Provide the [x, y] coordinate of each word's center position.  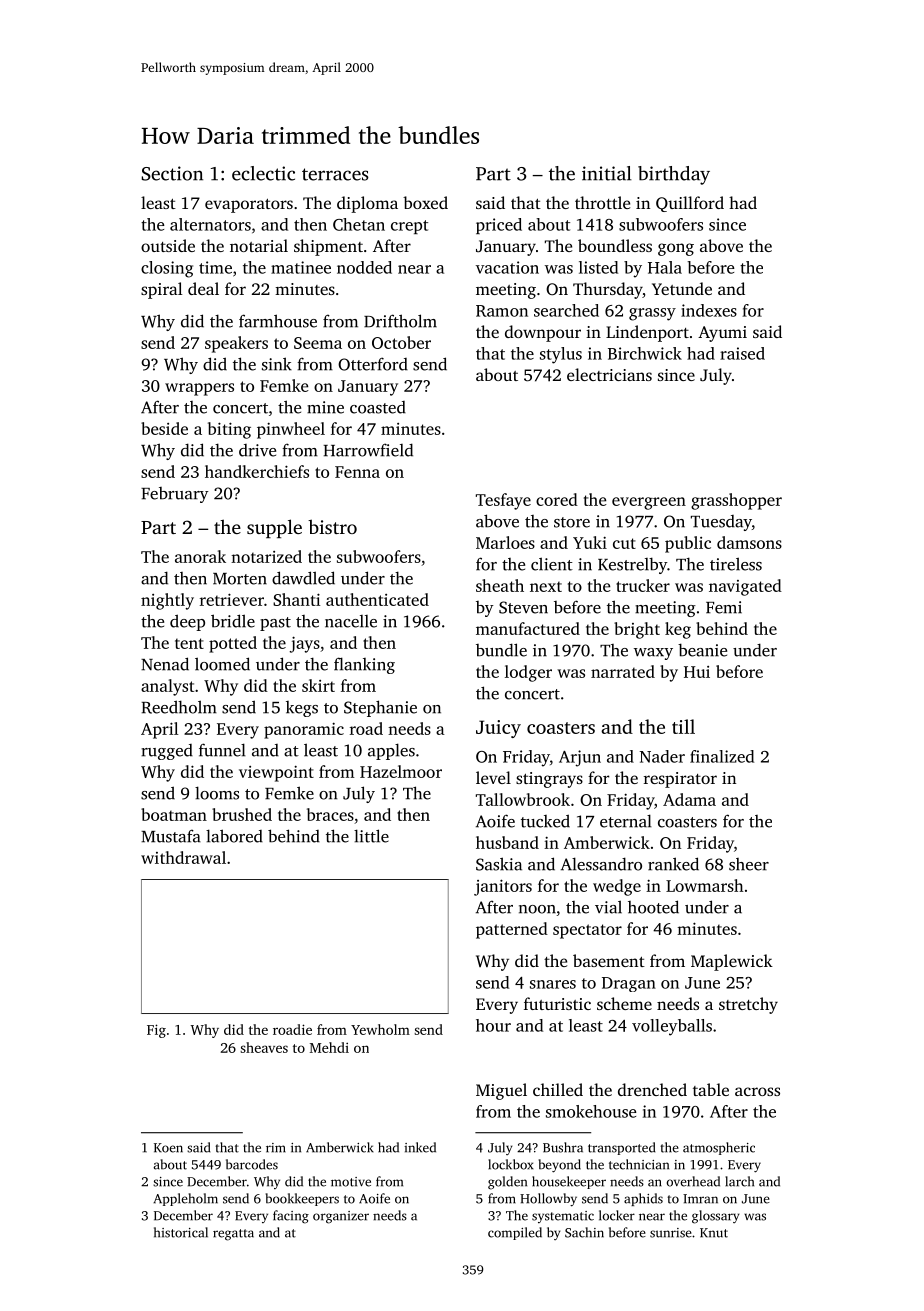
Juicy [498, 729]
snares [553, 984]
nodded [364, 267]
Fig [156, 1031]
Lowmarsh [705, 885]
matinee [301, 267]
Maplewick [732, 962]
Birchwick [645, 353]
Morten [240, 579]
